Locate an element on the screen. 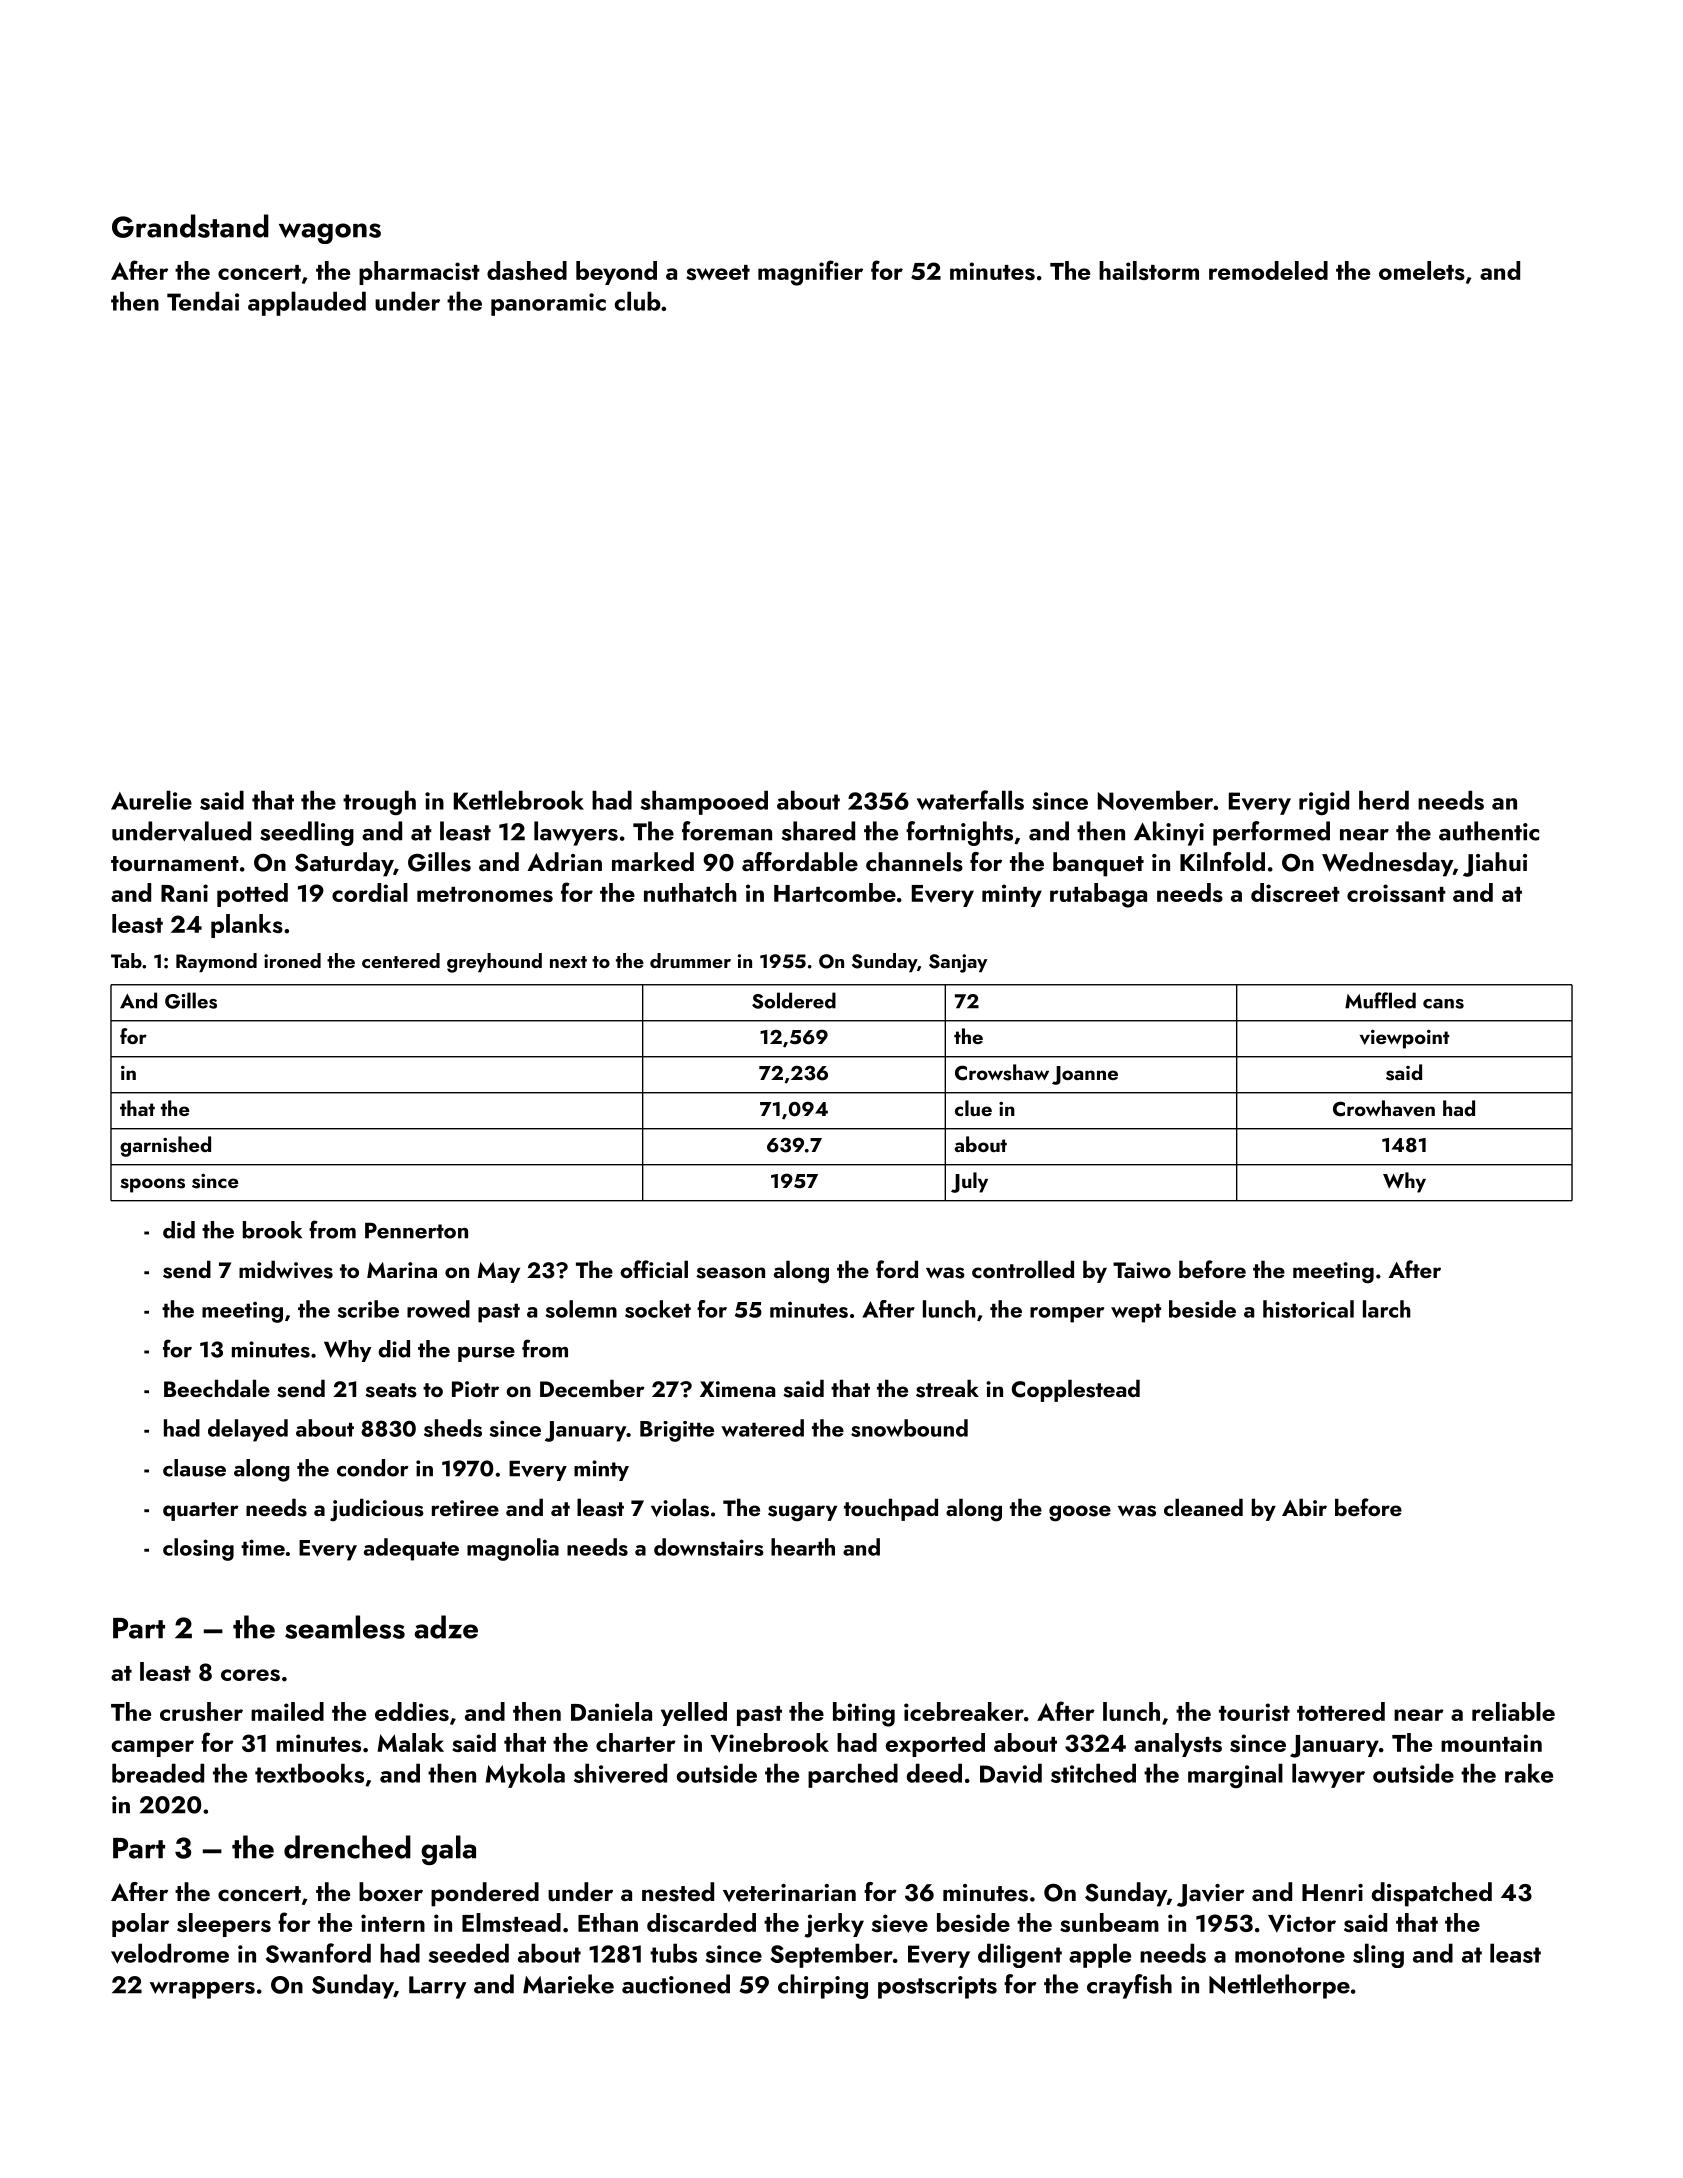  Tendai is located at coordinates (203, 301).
